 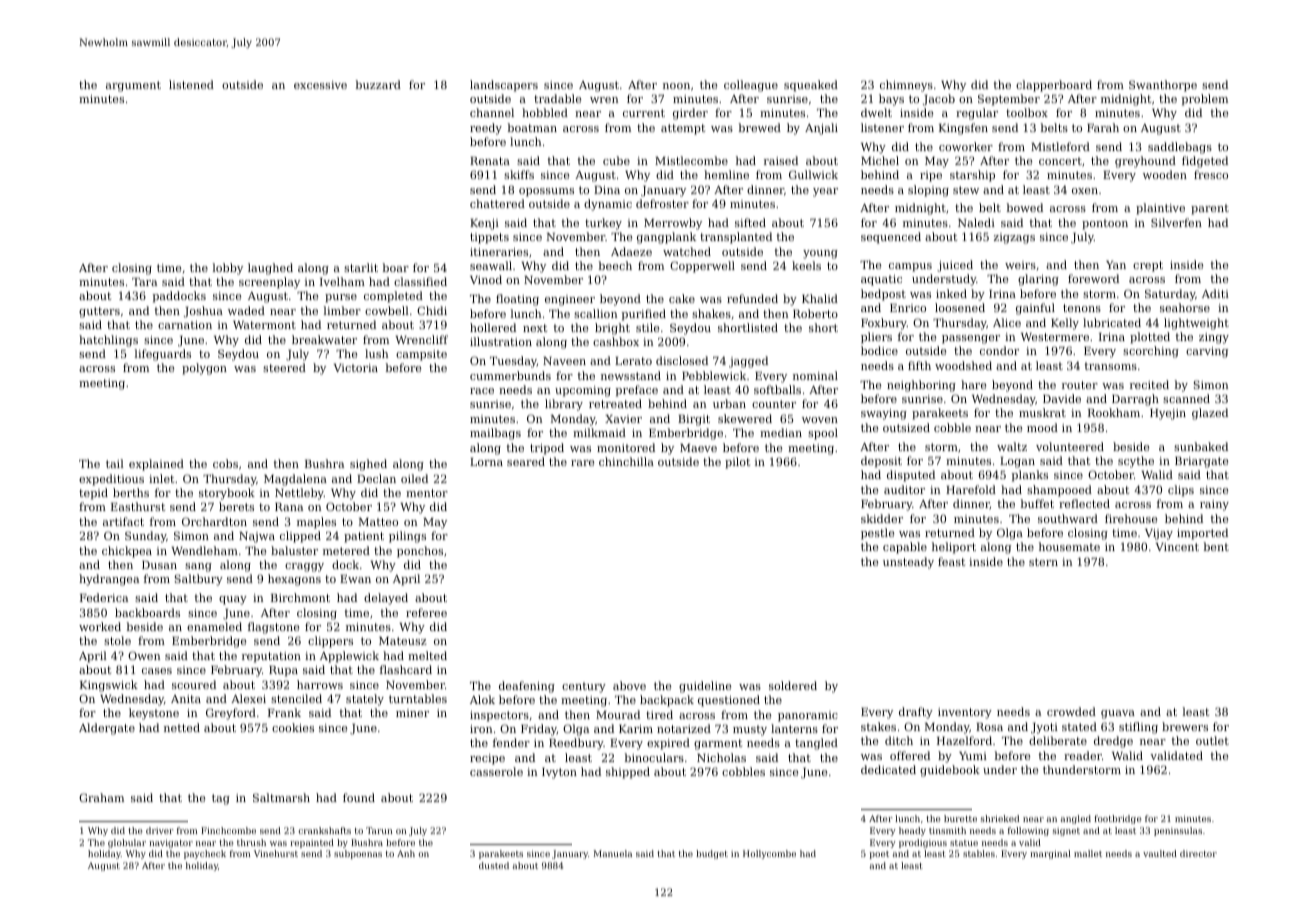 What do you see at coordinates (368, 465) in the screenshot?
I see `sighed` at bounding box center [368, 465].
